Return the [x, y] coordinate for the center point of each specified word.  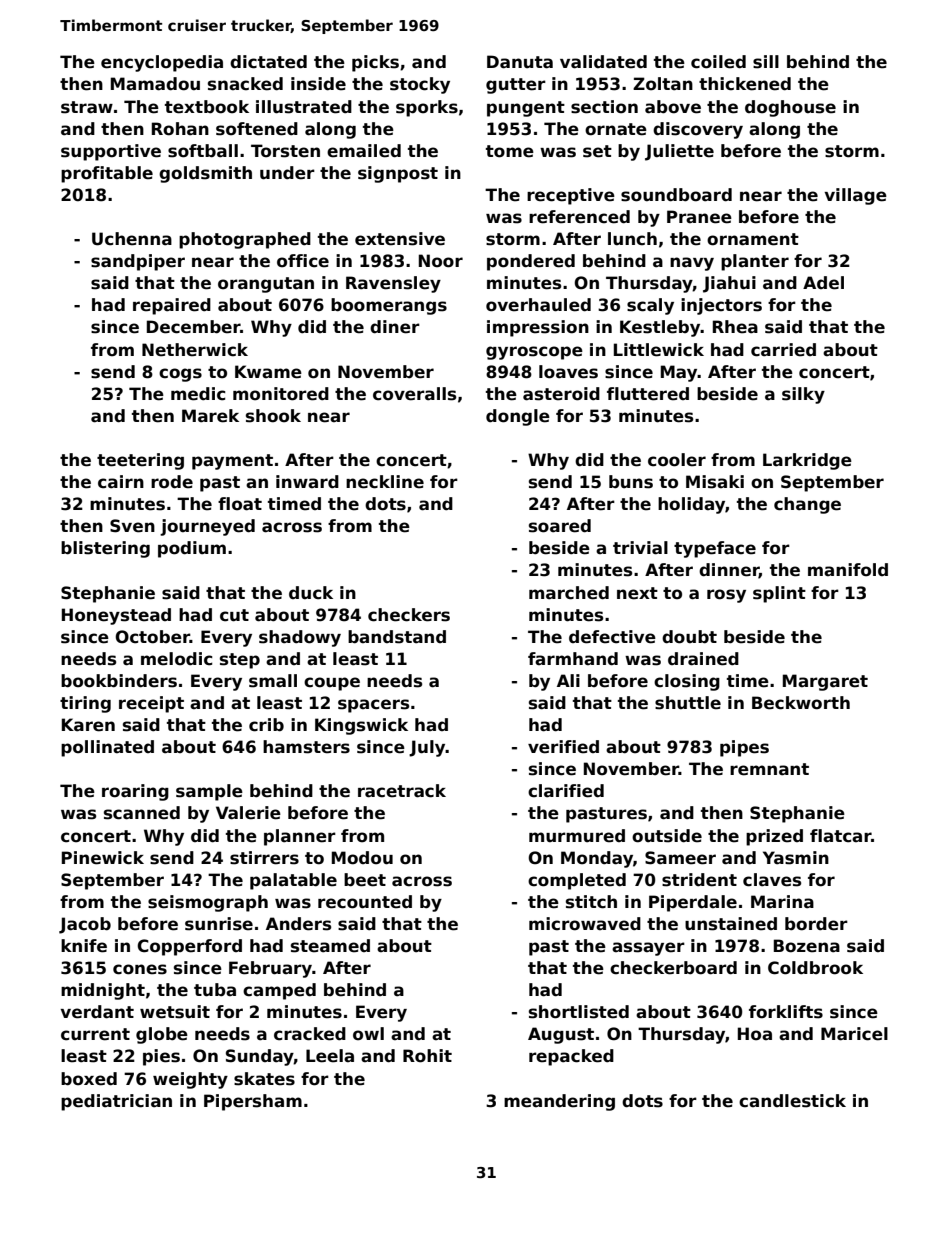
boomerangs [389, 306]
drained [703, 659]
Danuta [520, 62]
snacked [245, 84]
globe [162, 1035]
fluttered [648, 394]
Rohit [427, 1056]
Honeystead [116, 616]
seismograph [208, 903]
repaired [172, 306]
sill [766, 62]
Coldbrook [815, 968]
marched [569, 593]
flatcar [840, 836]
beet [365, 880]
